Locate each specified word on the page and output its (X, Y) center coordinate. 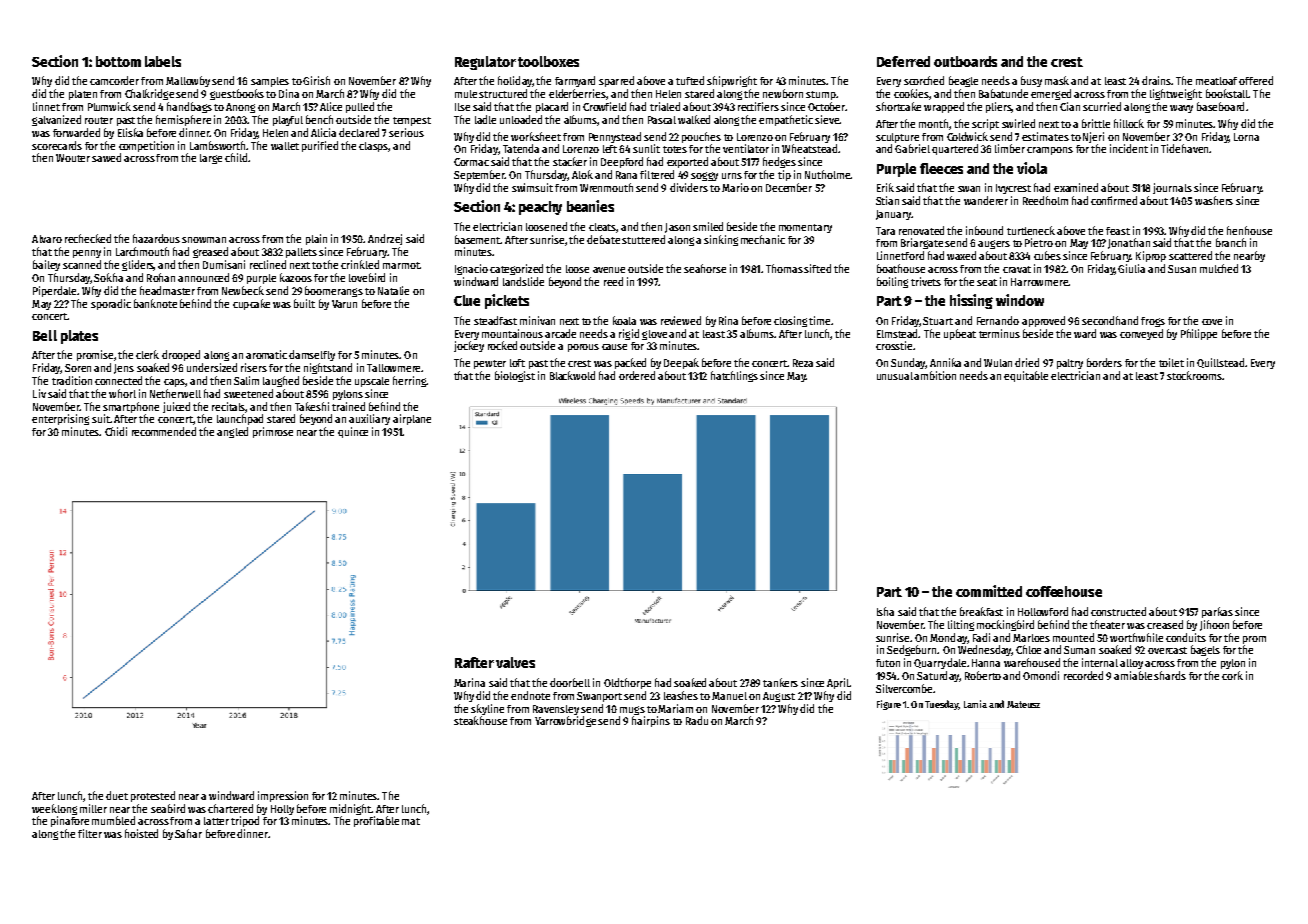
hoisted (141, 833)
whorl (122, 393)
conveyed (1141, 334)
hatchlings (734, 376)
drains (1156, 80)
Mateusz (1023, 704)
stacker (570, 161)
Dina (289, 93)
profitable (376, 821)
